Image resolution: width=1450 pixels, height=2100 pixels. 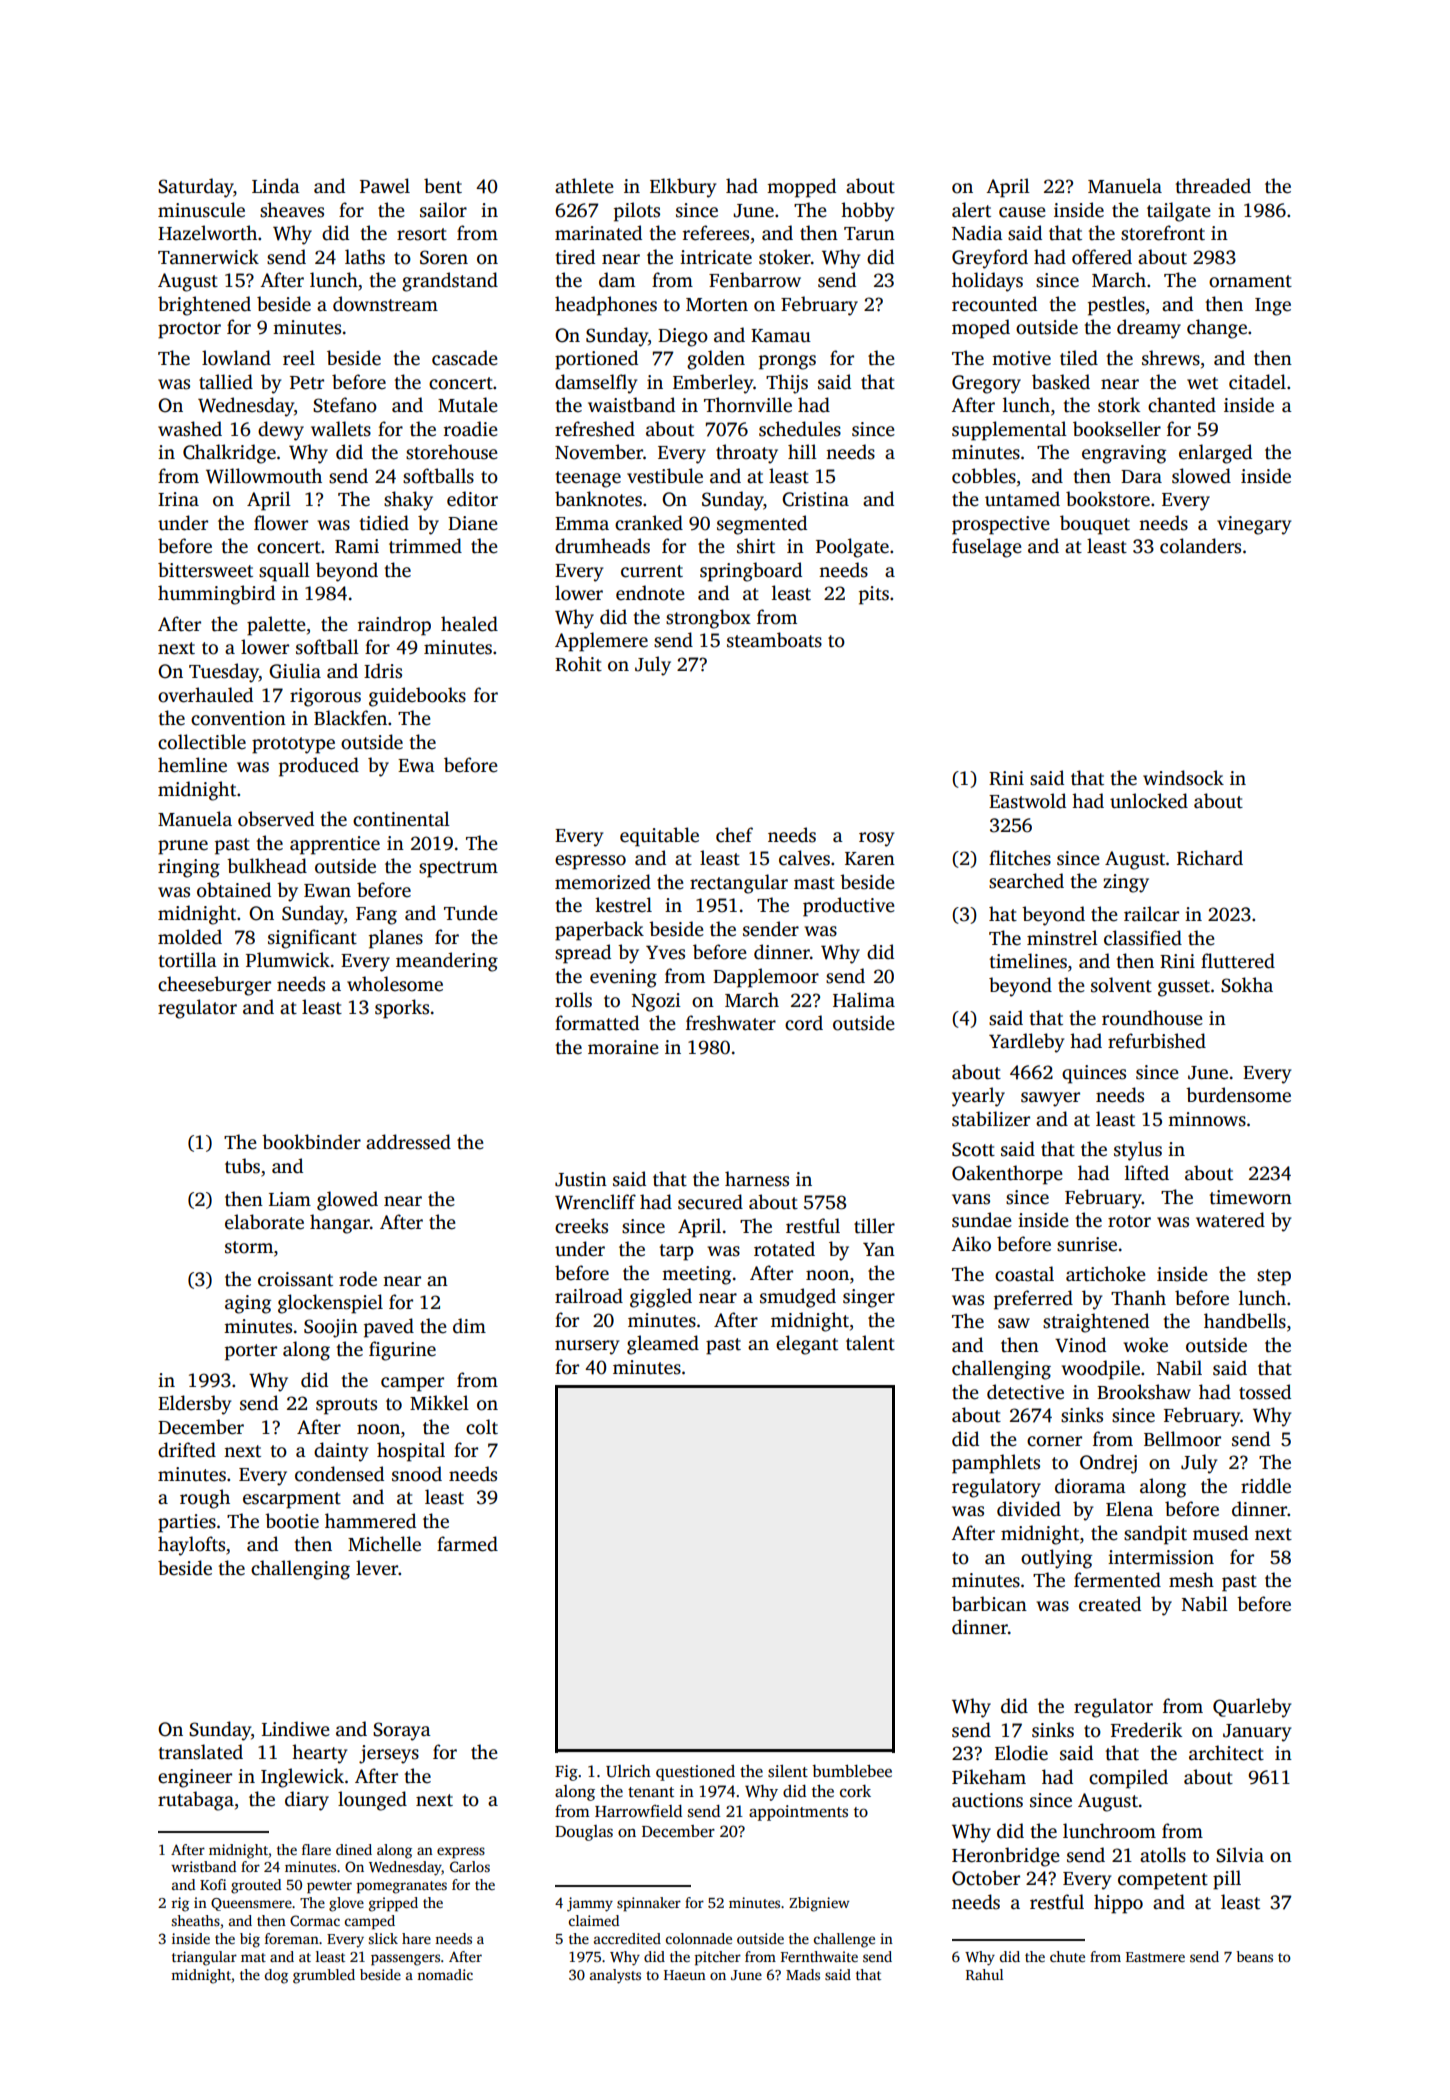 I want to click on fluttered, so click(x=1238, y=961).
